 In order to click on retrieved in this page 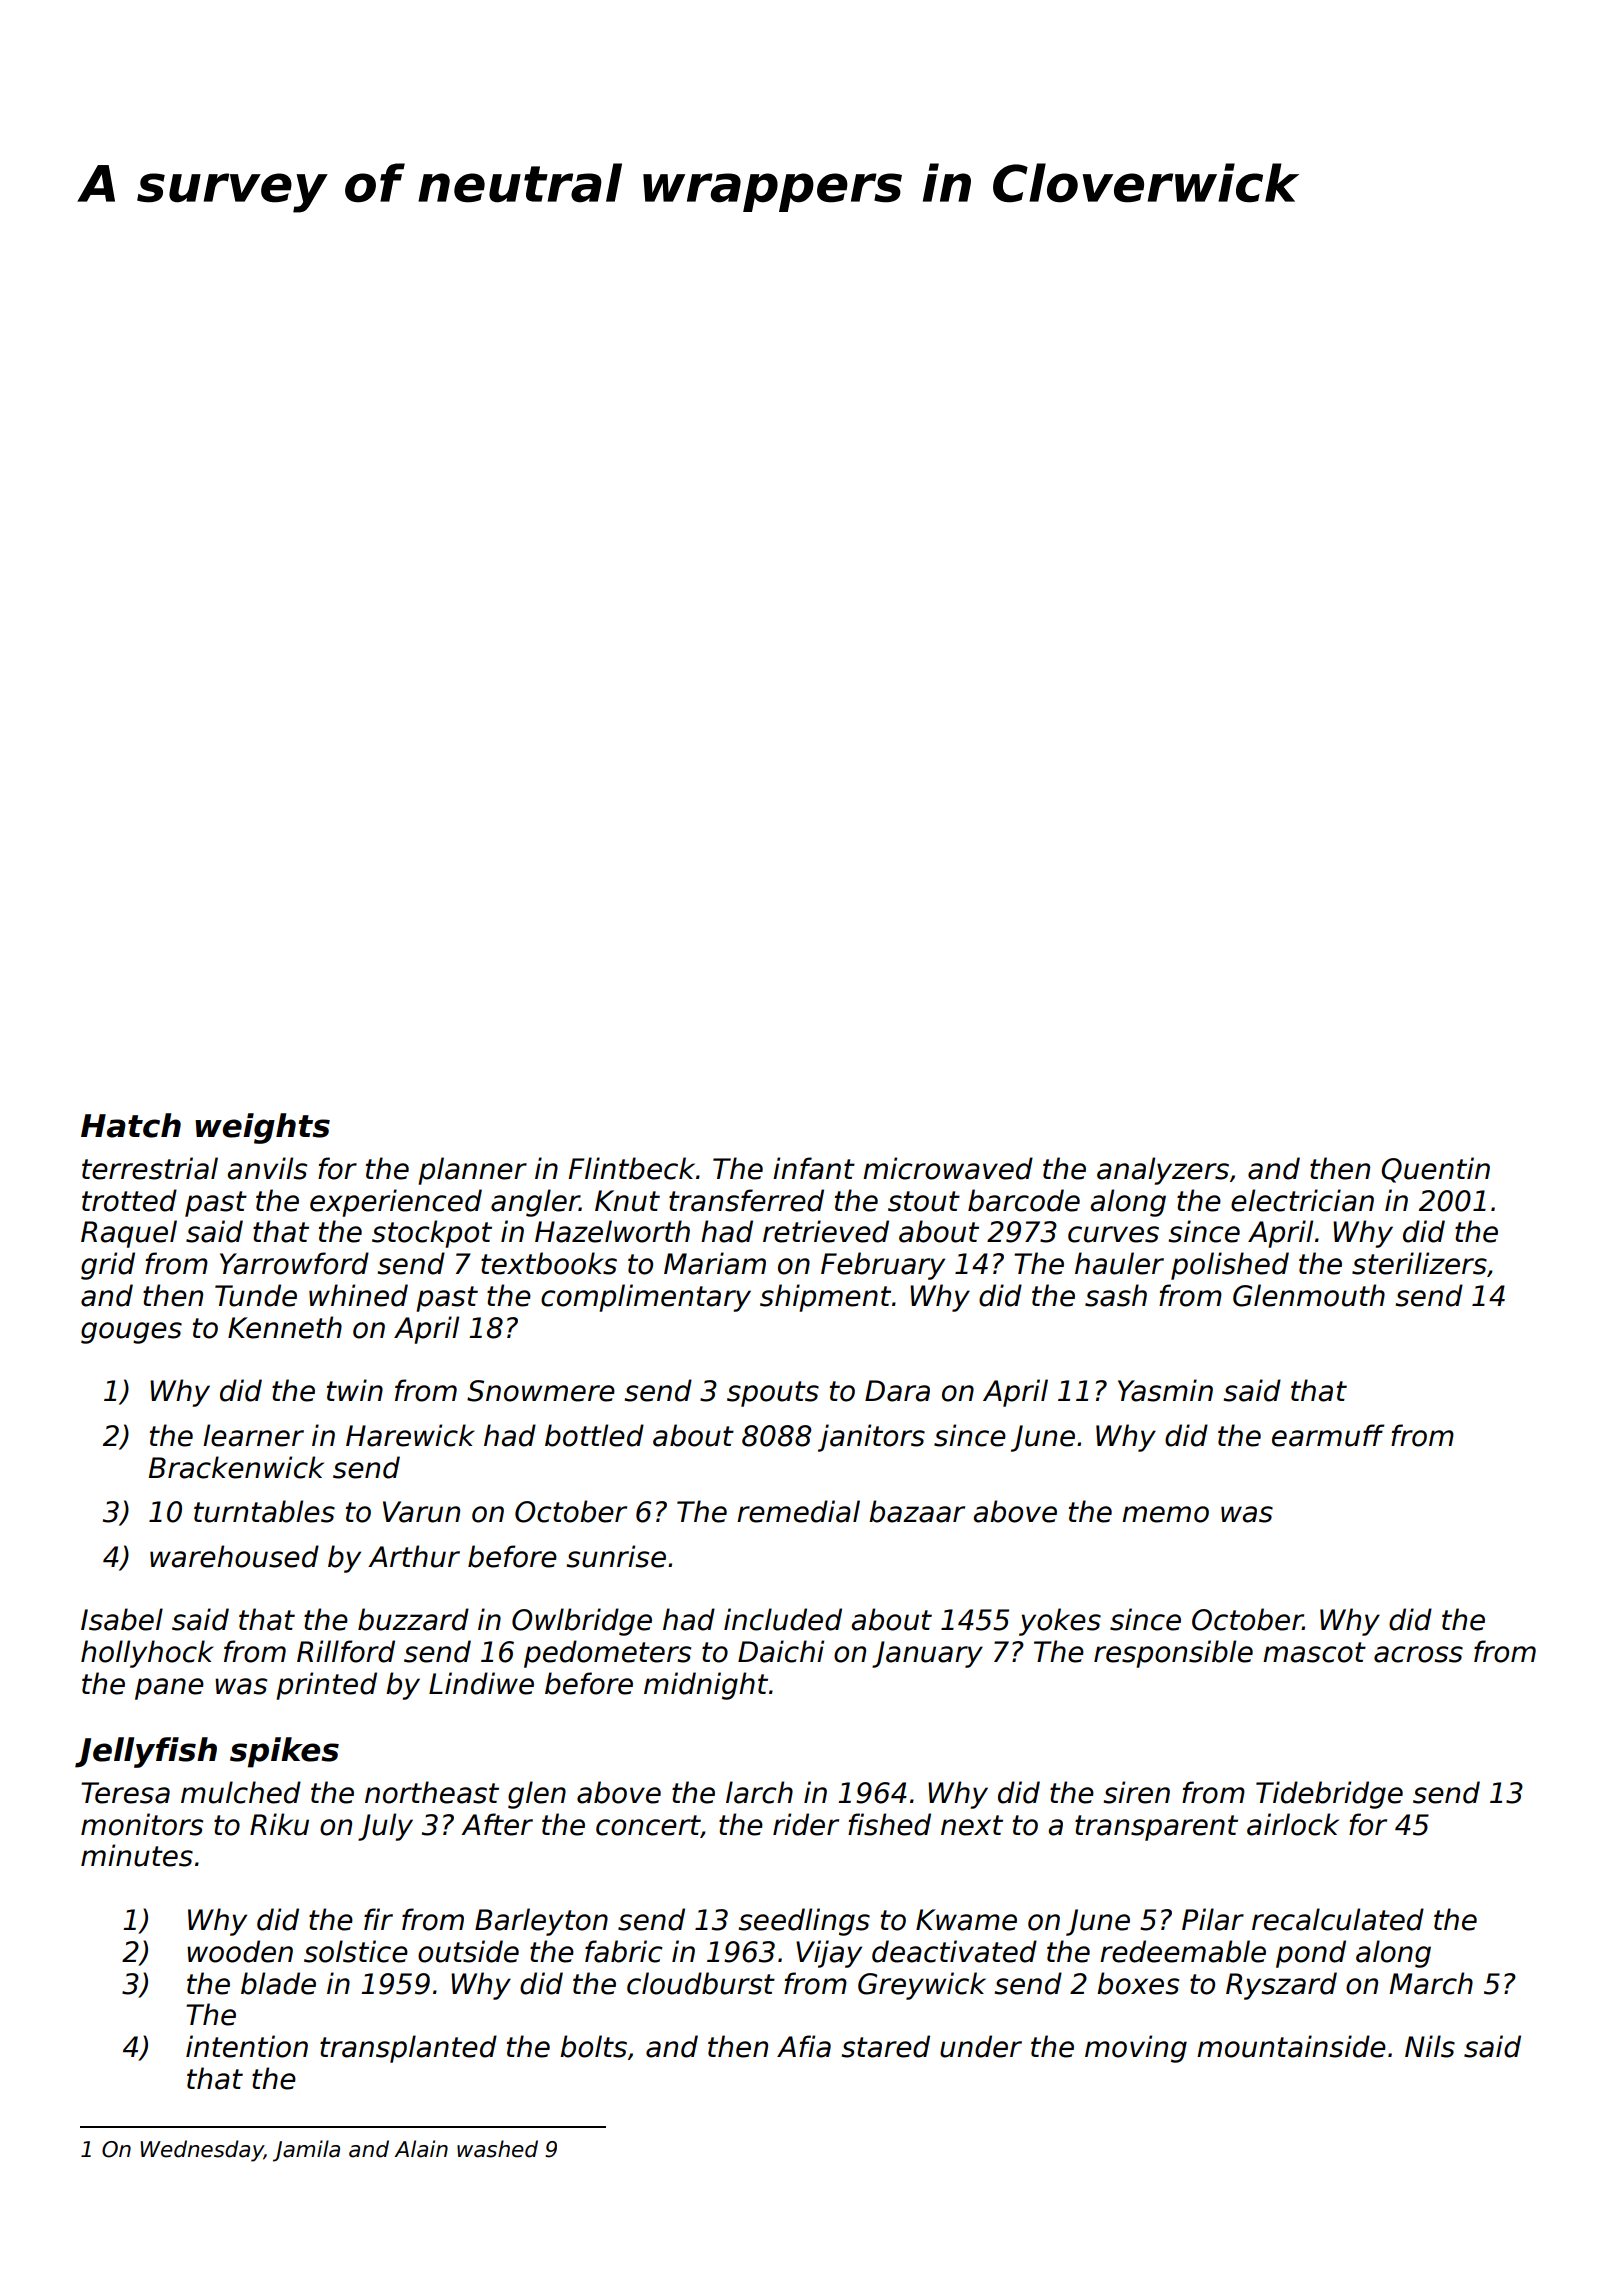, I will do `click(826, 1231)`.
